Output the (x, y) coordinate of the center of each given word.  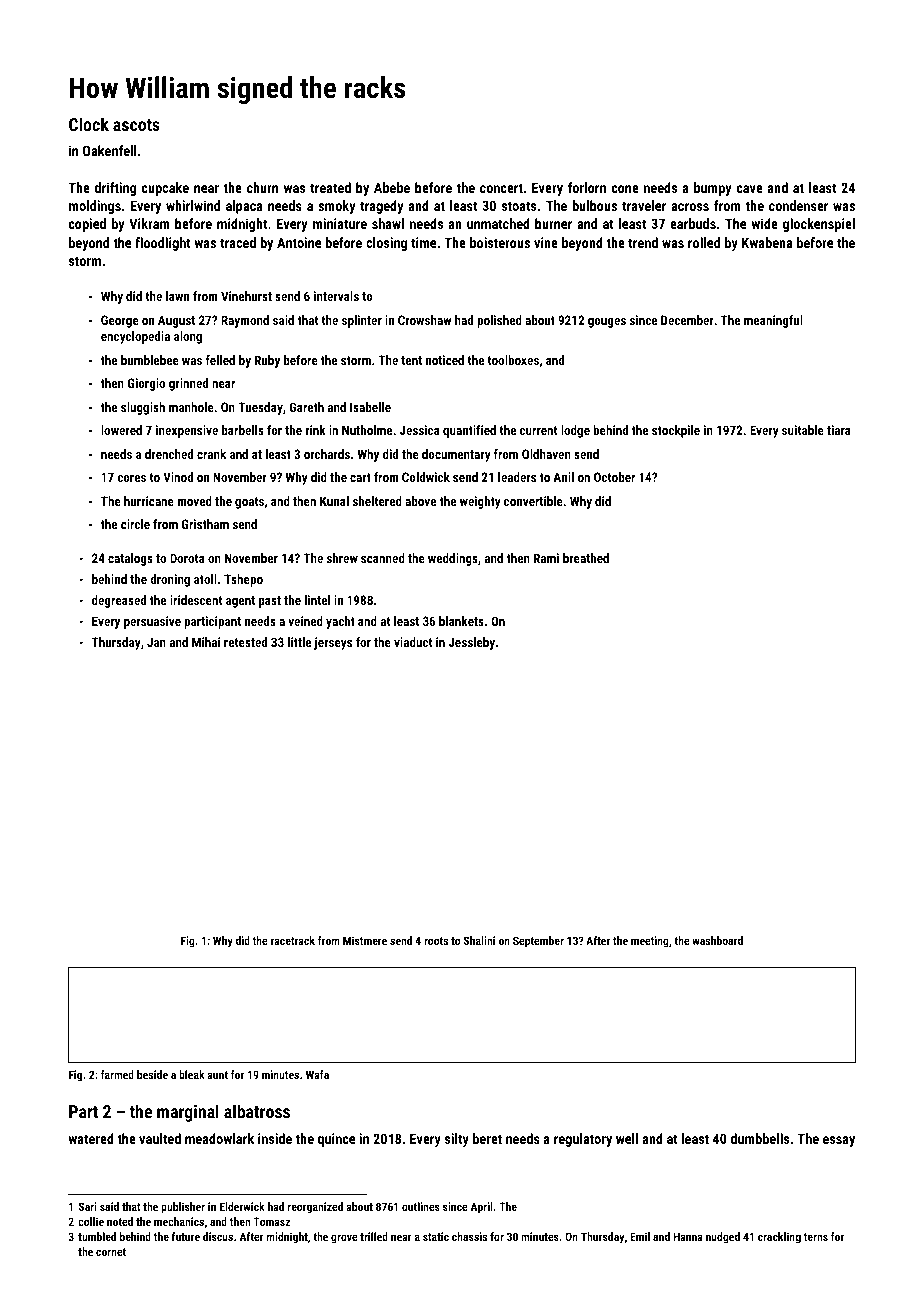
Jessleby (472, 643)
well (627, 1138)
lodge (575, 431)
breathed (586, 558)
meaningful (773, 321)
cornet (111, 1252)
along (188, 337)
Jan (156, 642)
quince (336, 1140)
